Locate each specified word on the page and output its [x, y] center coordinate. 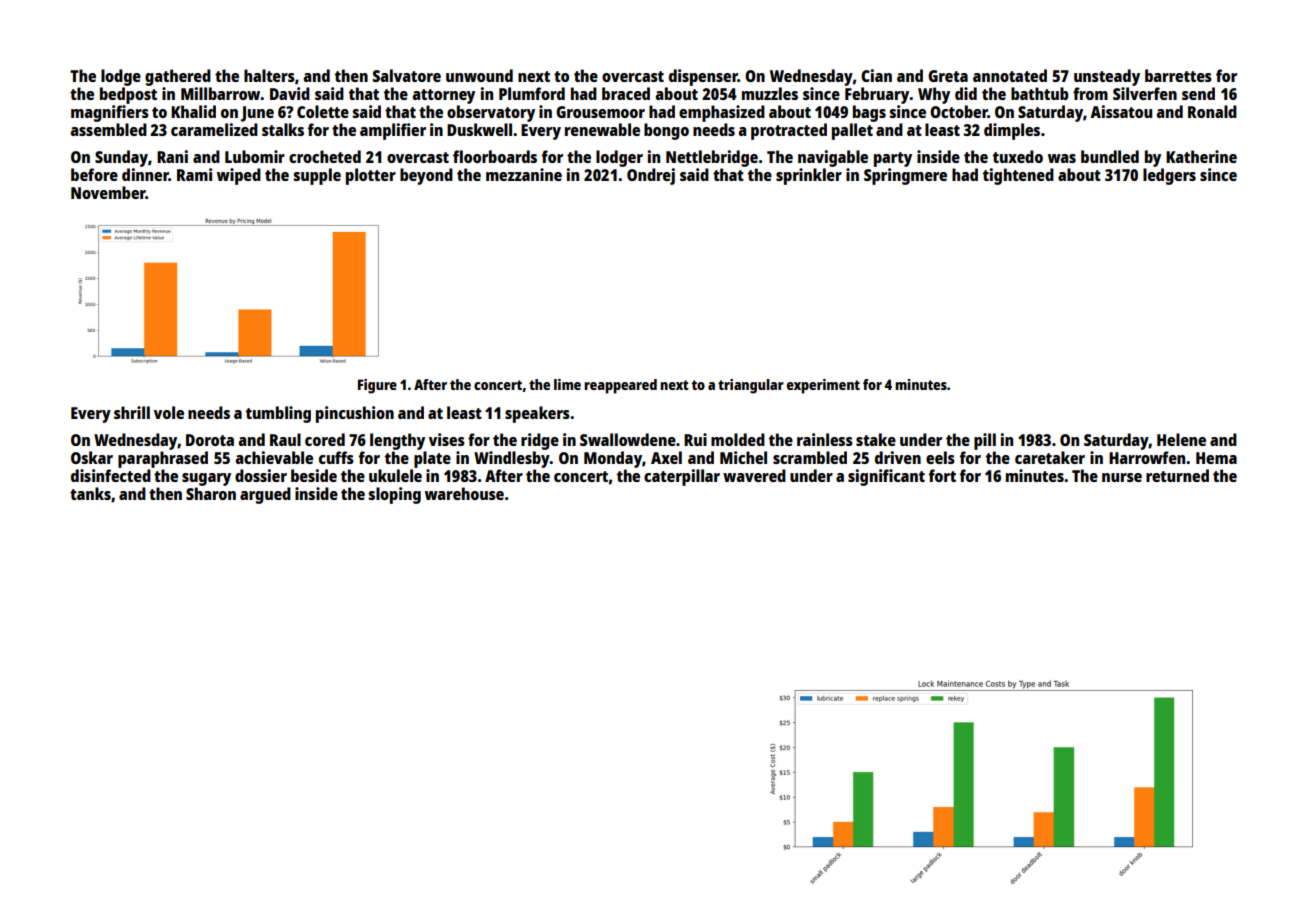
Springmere [905, 176]
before [94, 174]
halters [269, 75]
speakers [537, 414]
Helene [1181, 439]
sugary [206, 479]
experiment [823, 386]
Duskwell [479, 129]
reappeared [620, 386]
